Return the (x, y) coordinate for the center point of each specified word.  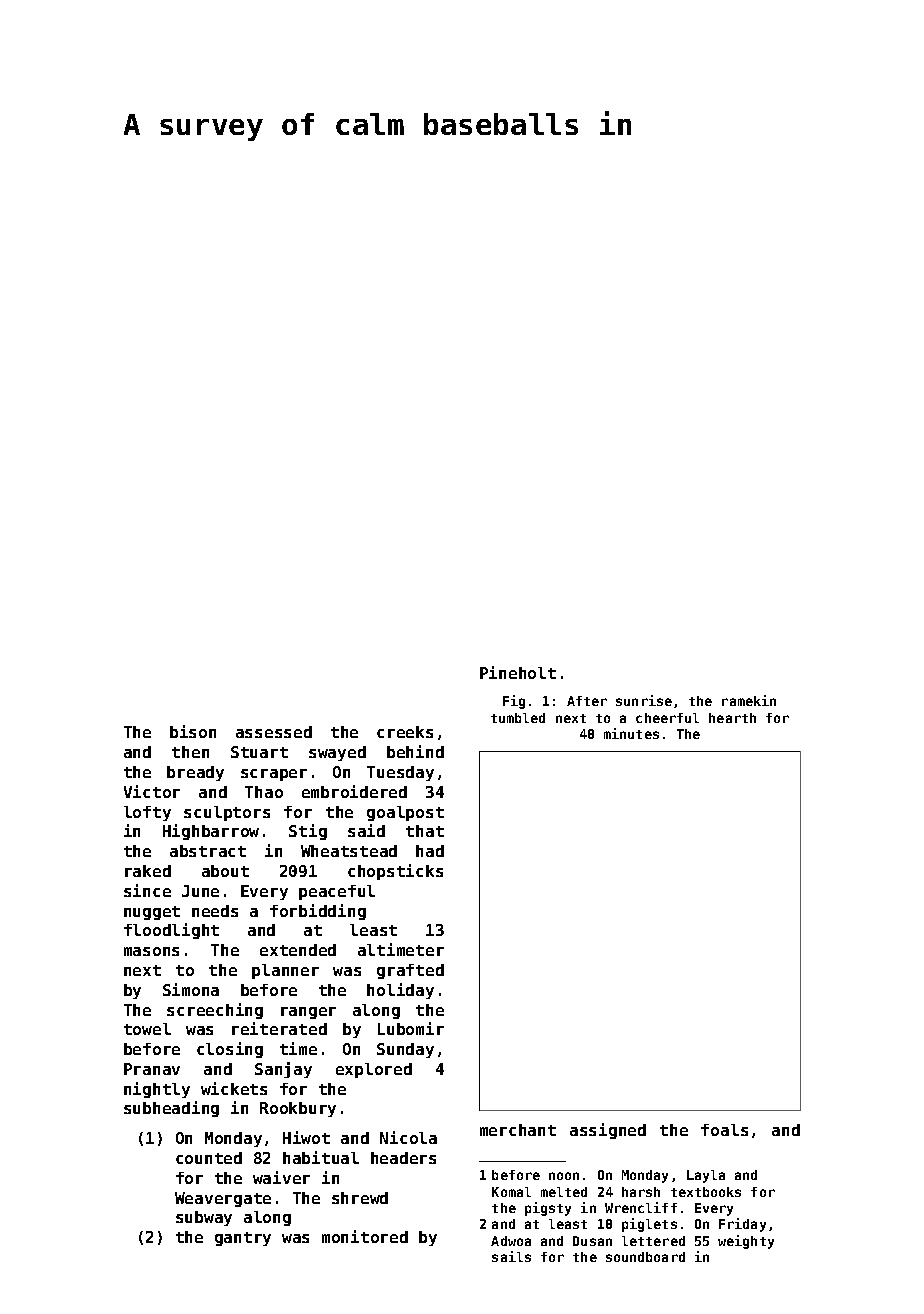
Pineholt (518, 672)
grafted (410, 971)
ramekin (749, 700)
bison (193, 731)
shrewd (360, 1198)
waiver (281, 1177)
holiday (400, 991)
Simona (191, 989)
